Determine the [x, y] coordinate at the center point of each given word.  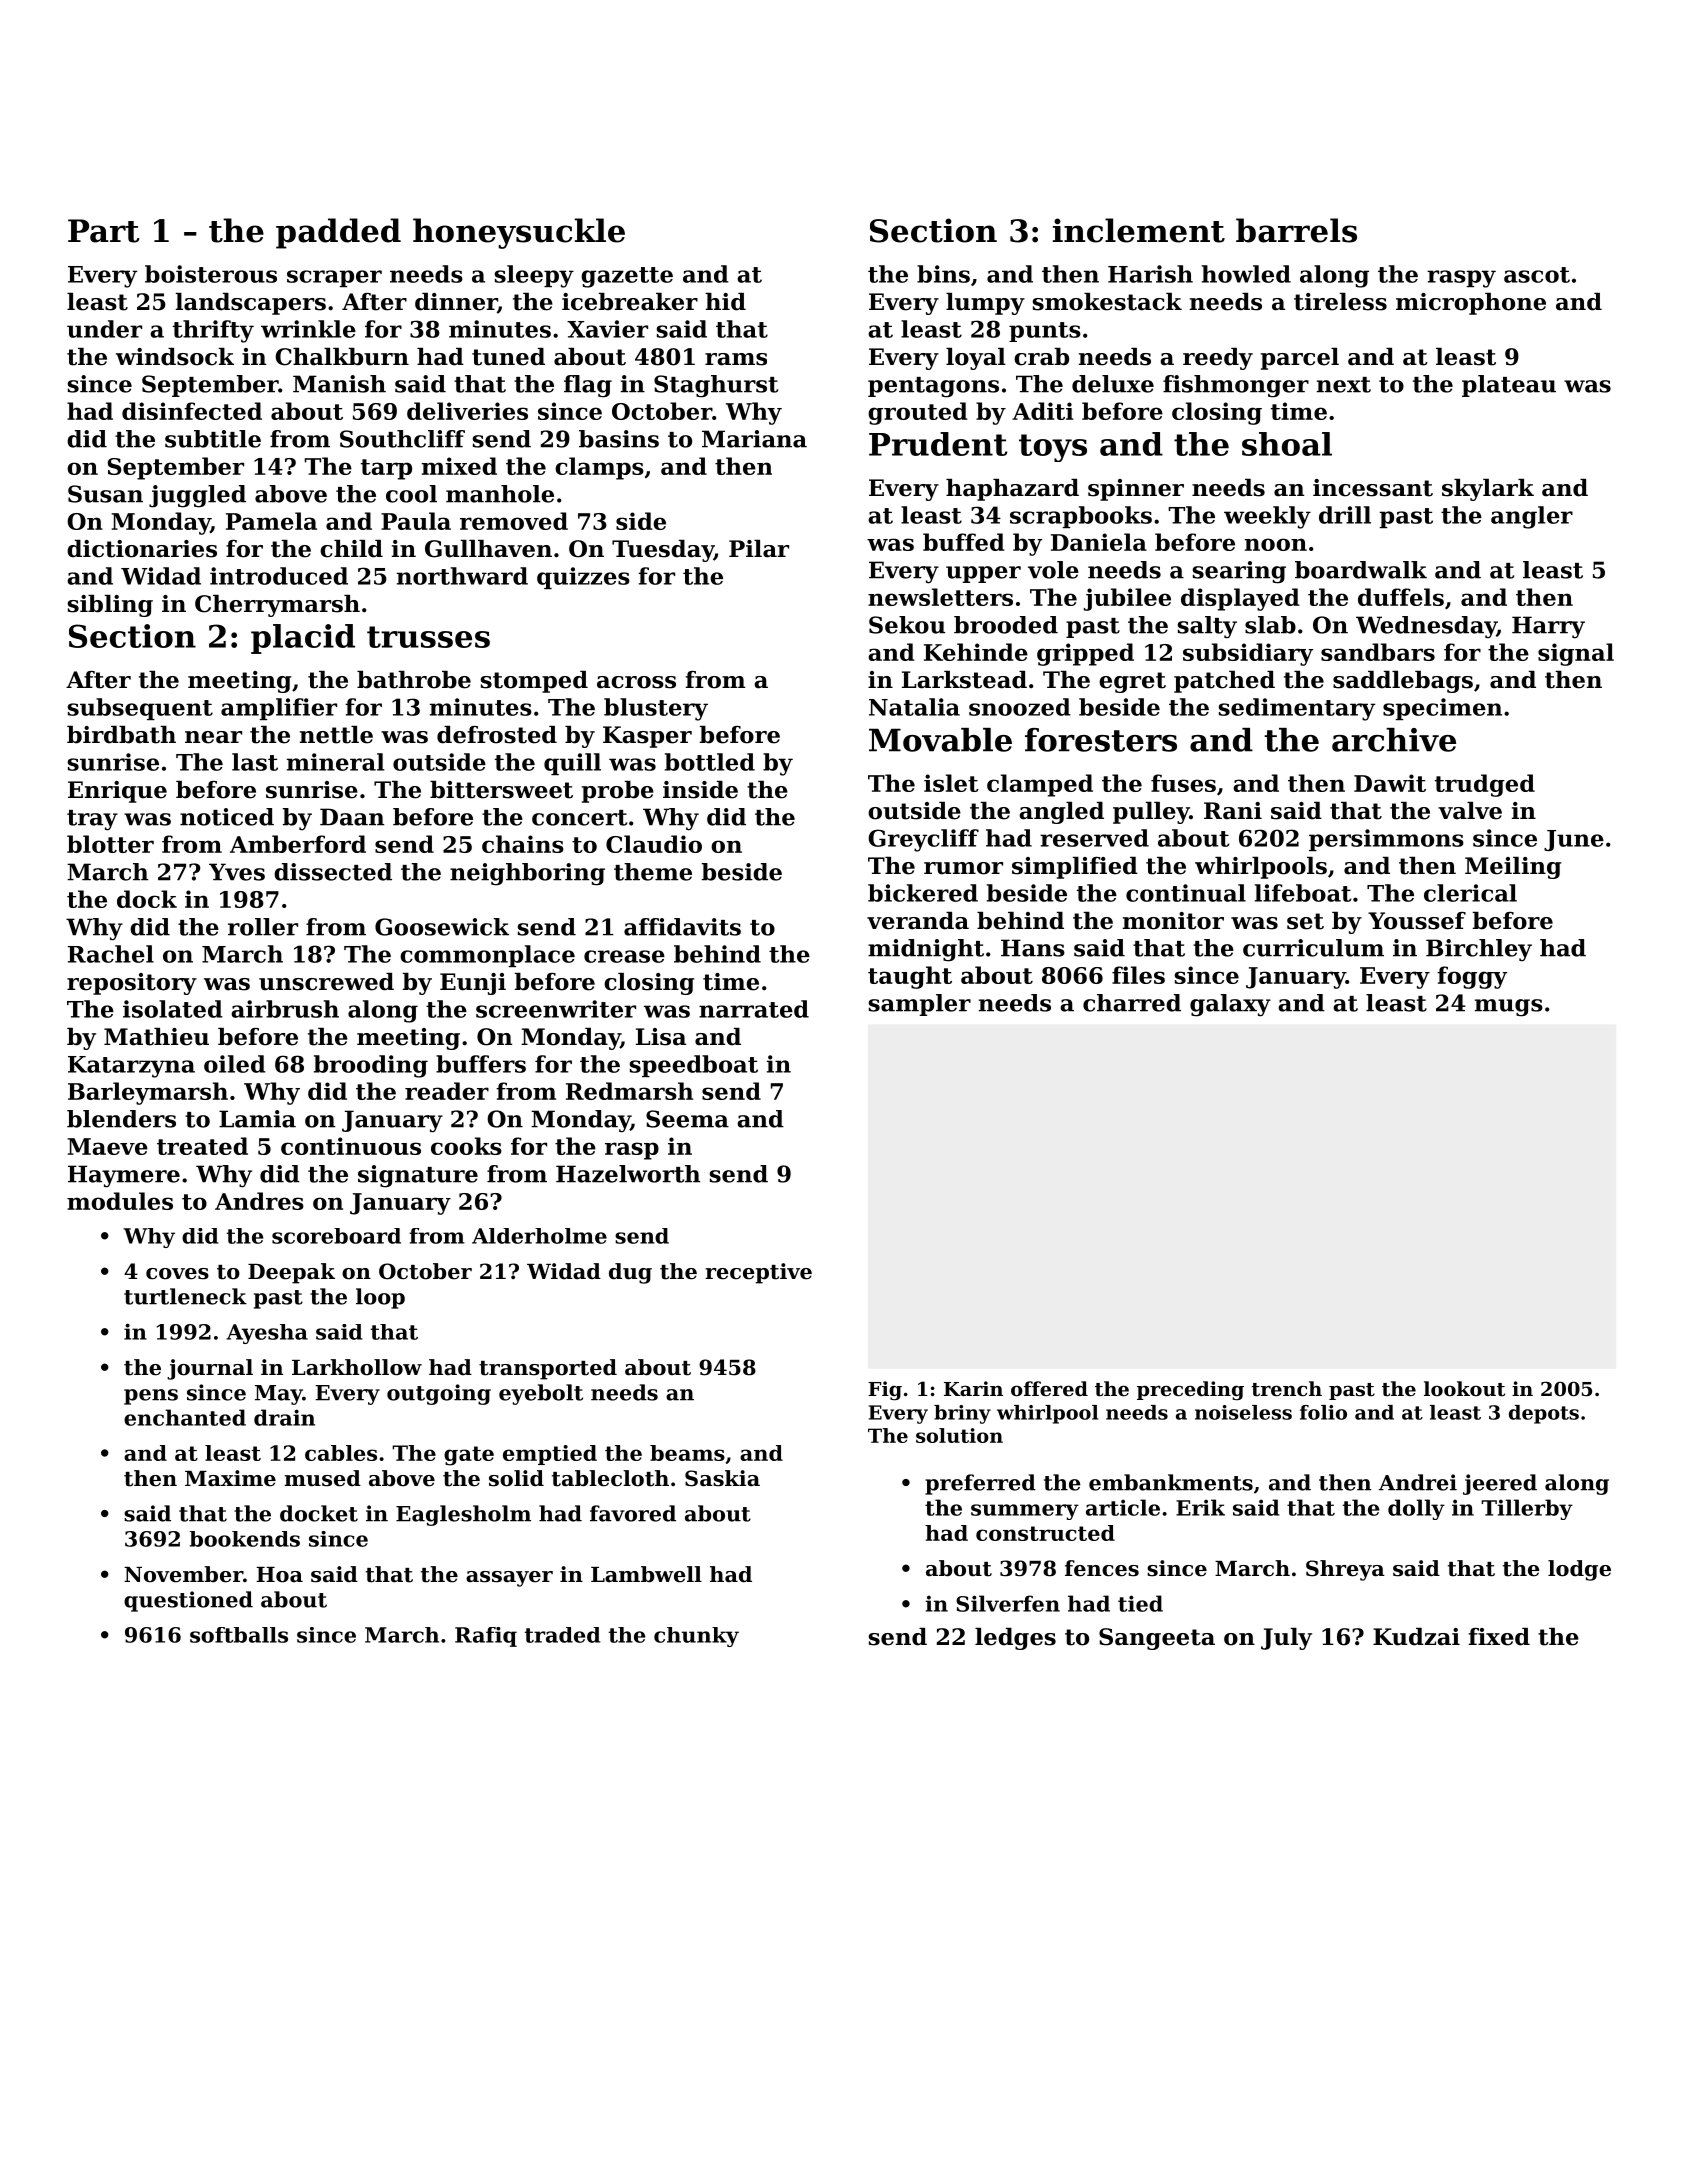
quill [572, 764]
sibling [110, 606]
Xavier [607, 329]
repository [132, 984]
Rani [1233, 811]
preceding [1190, 1391]
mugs [1509, 1008]
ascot [1537, 275]
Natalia [914, 707]
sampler [920, 1005]
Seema [687, 1119]
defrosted [497, 735]
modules [120, 1201]
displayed [1240, 599]
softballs [239, 1635]
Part [104, 231]
